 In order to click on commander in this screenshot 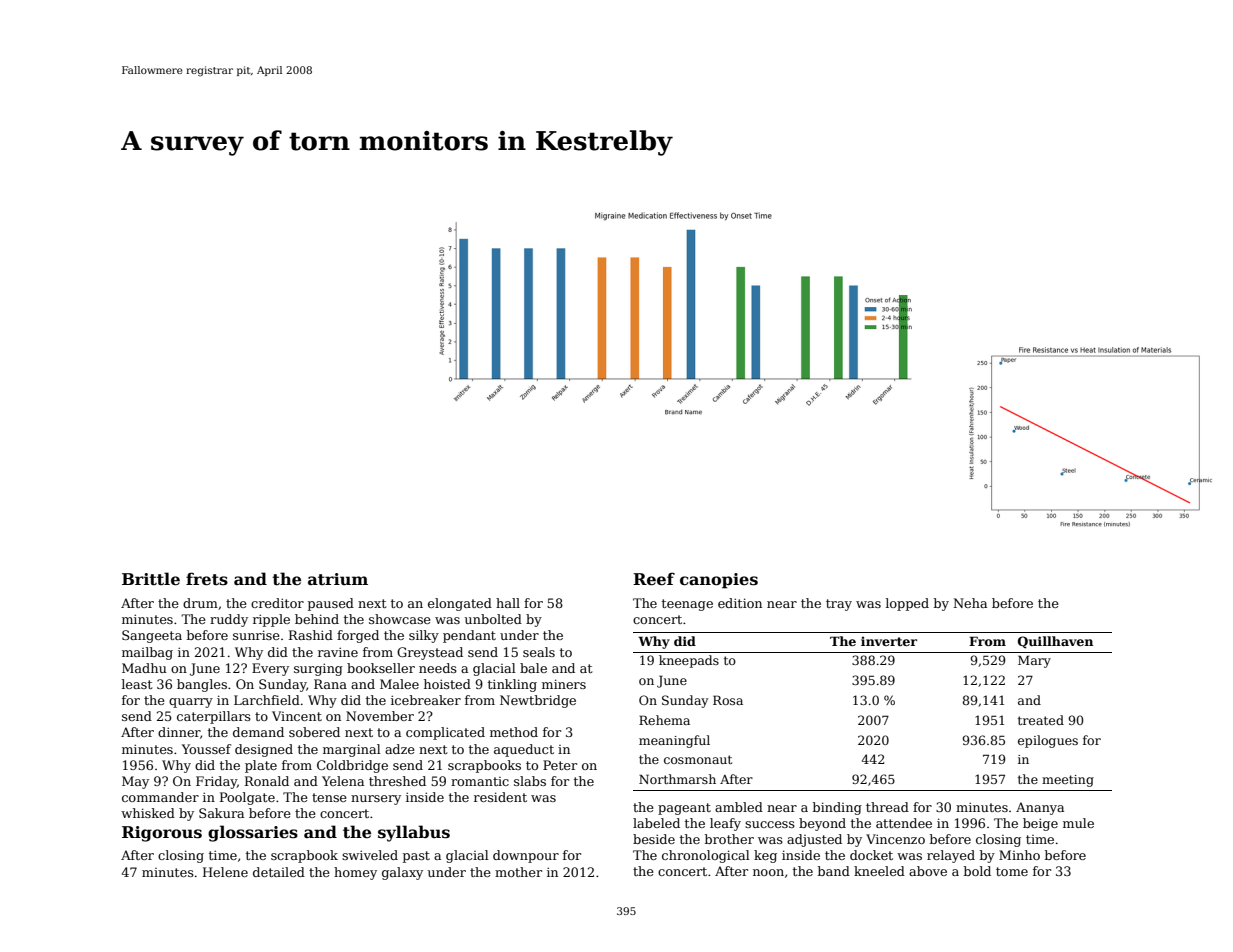, I will do `click(160, 797)`.
